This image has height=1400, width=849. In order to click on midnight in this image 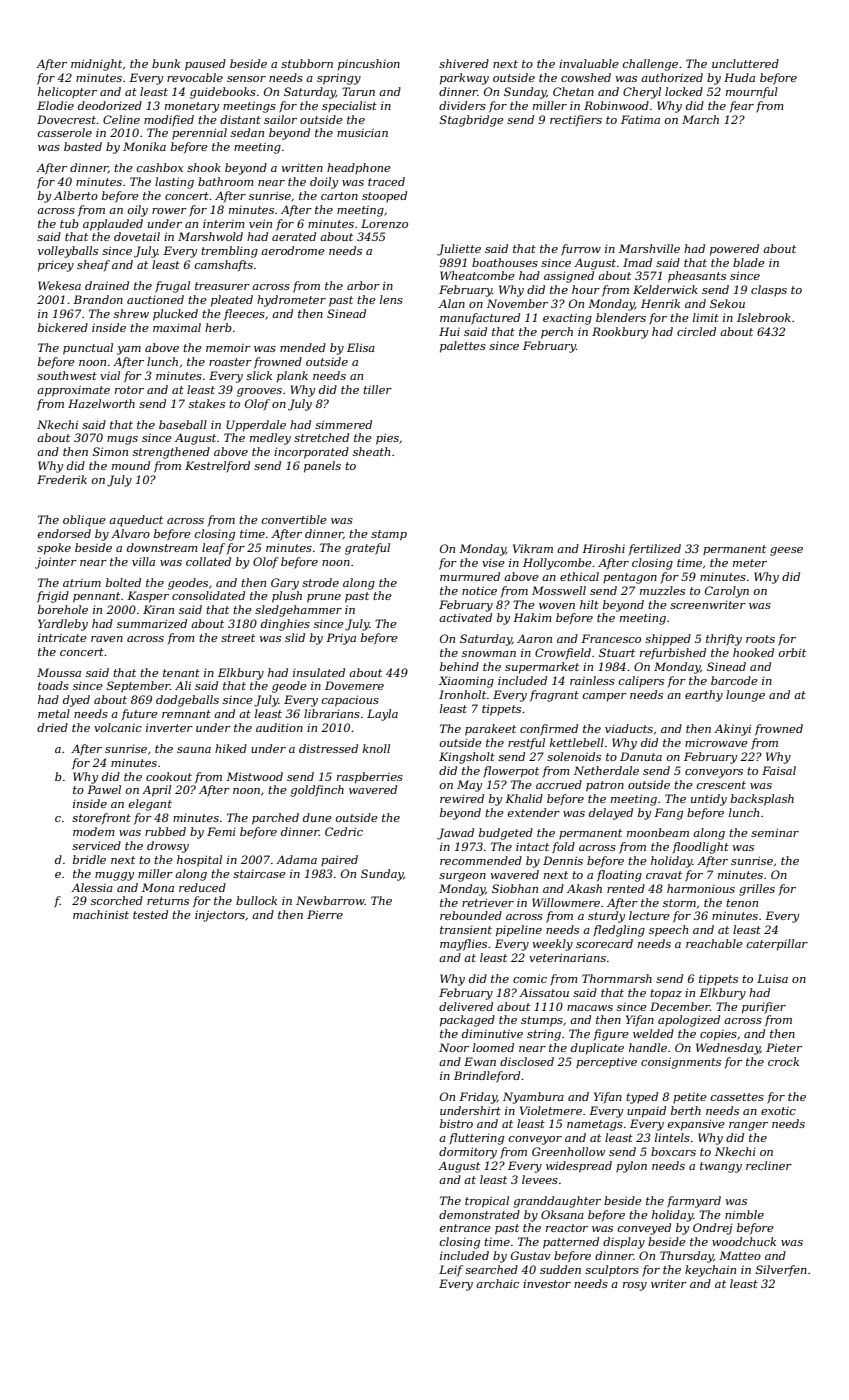, I will do `click(96, 65)`.
